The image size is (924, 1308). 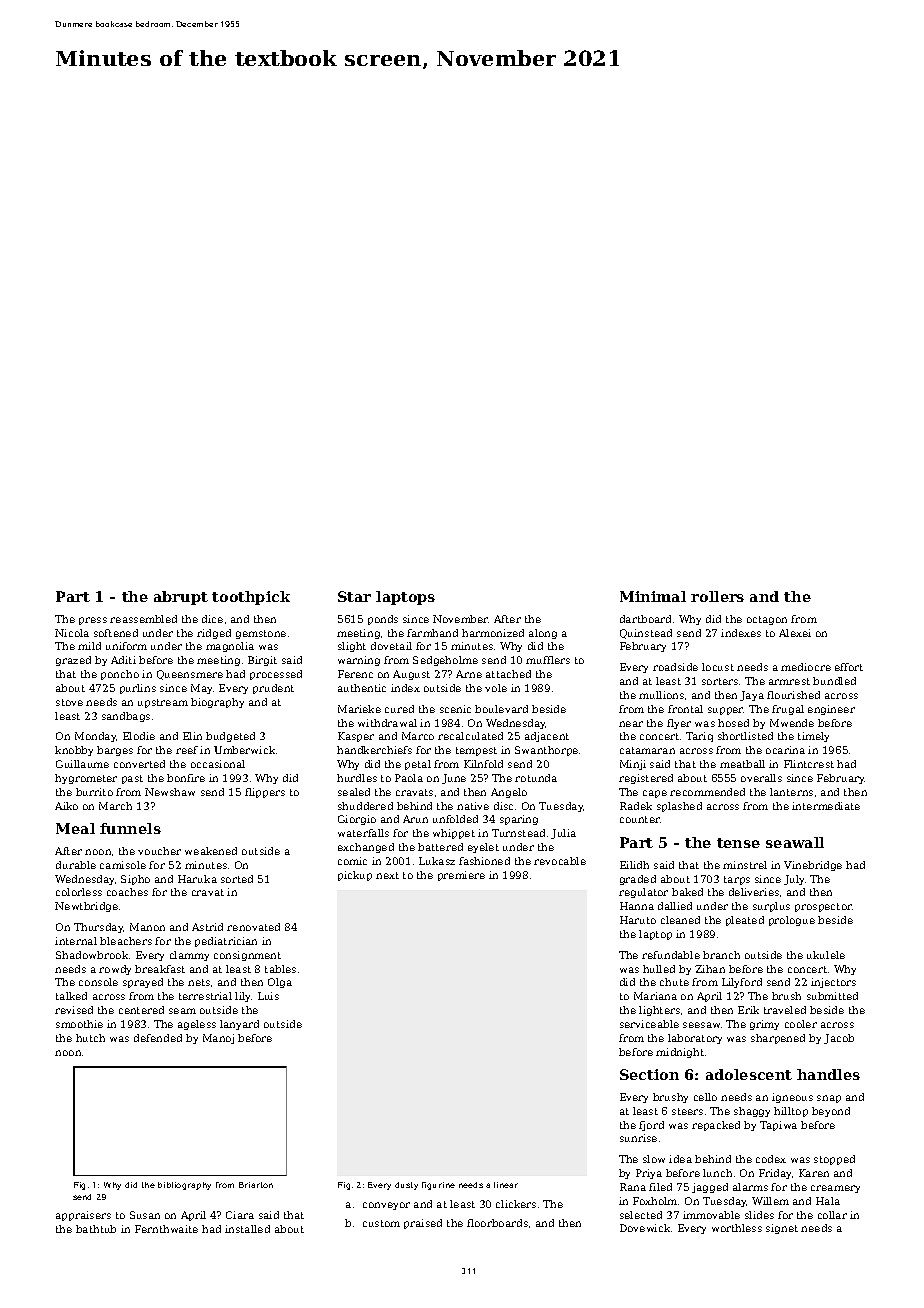 I want to click on Star, so click(x=354, y=596).
